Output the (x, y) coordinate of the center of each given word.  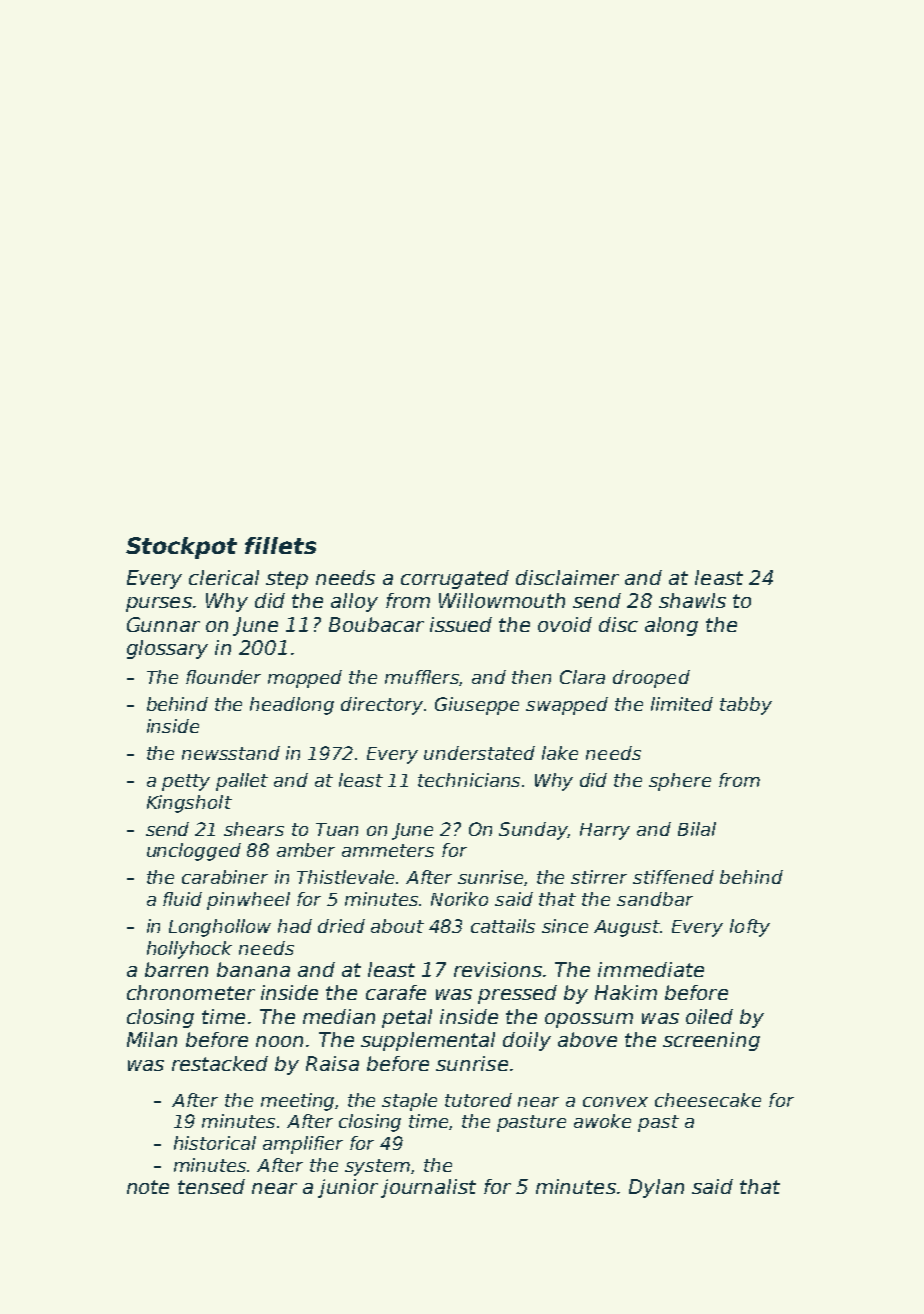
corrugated (455, 579)
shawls (692, 600)
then (531, 677)
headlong (292, 706)
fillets (280, 545)
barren (176, 969)
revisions (498, 969)
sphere (680, 782)
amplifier (303, 1145)
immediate (651, 969)
